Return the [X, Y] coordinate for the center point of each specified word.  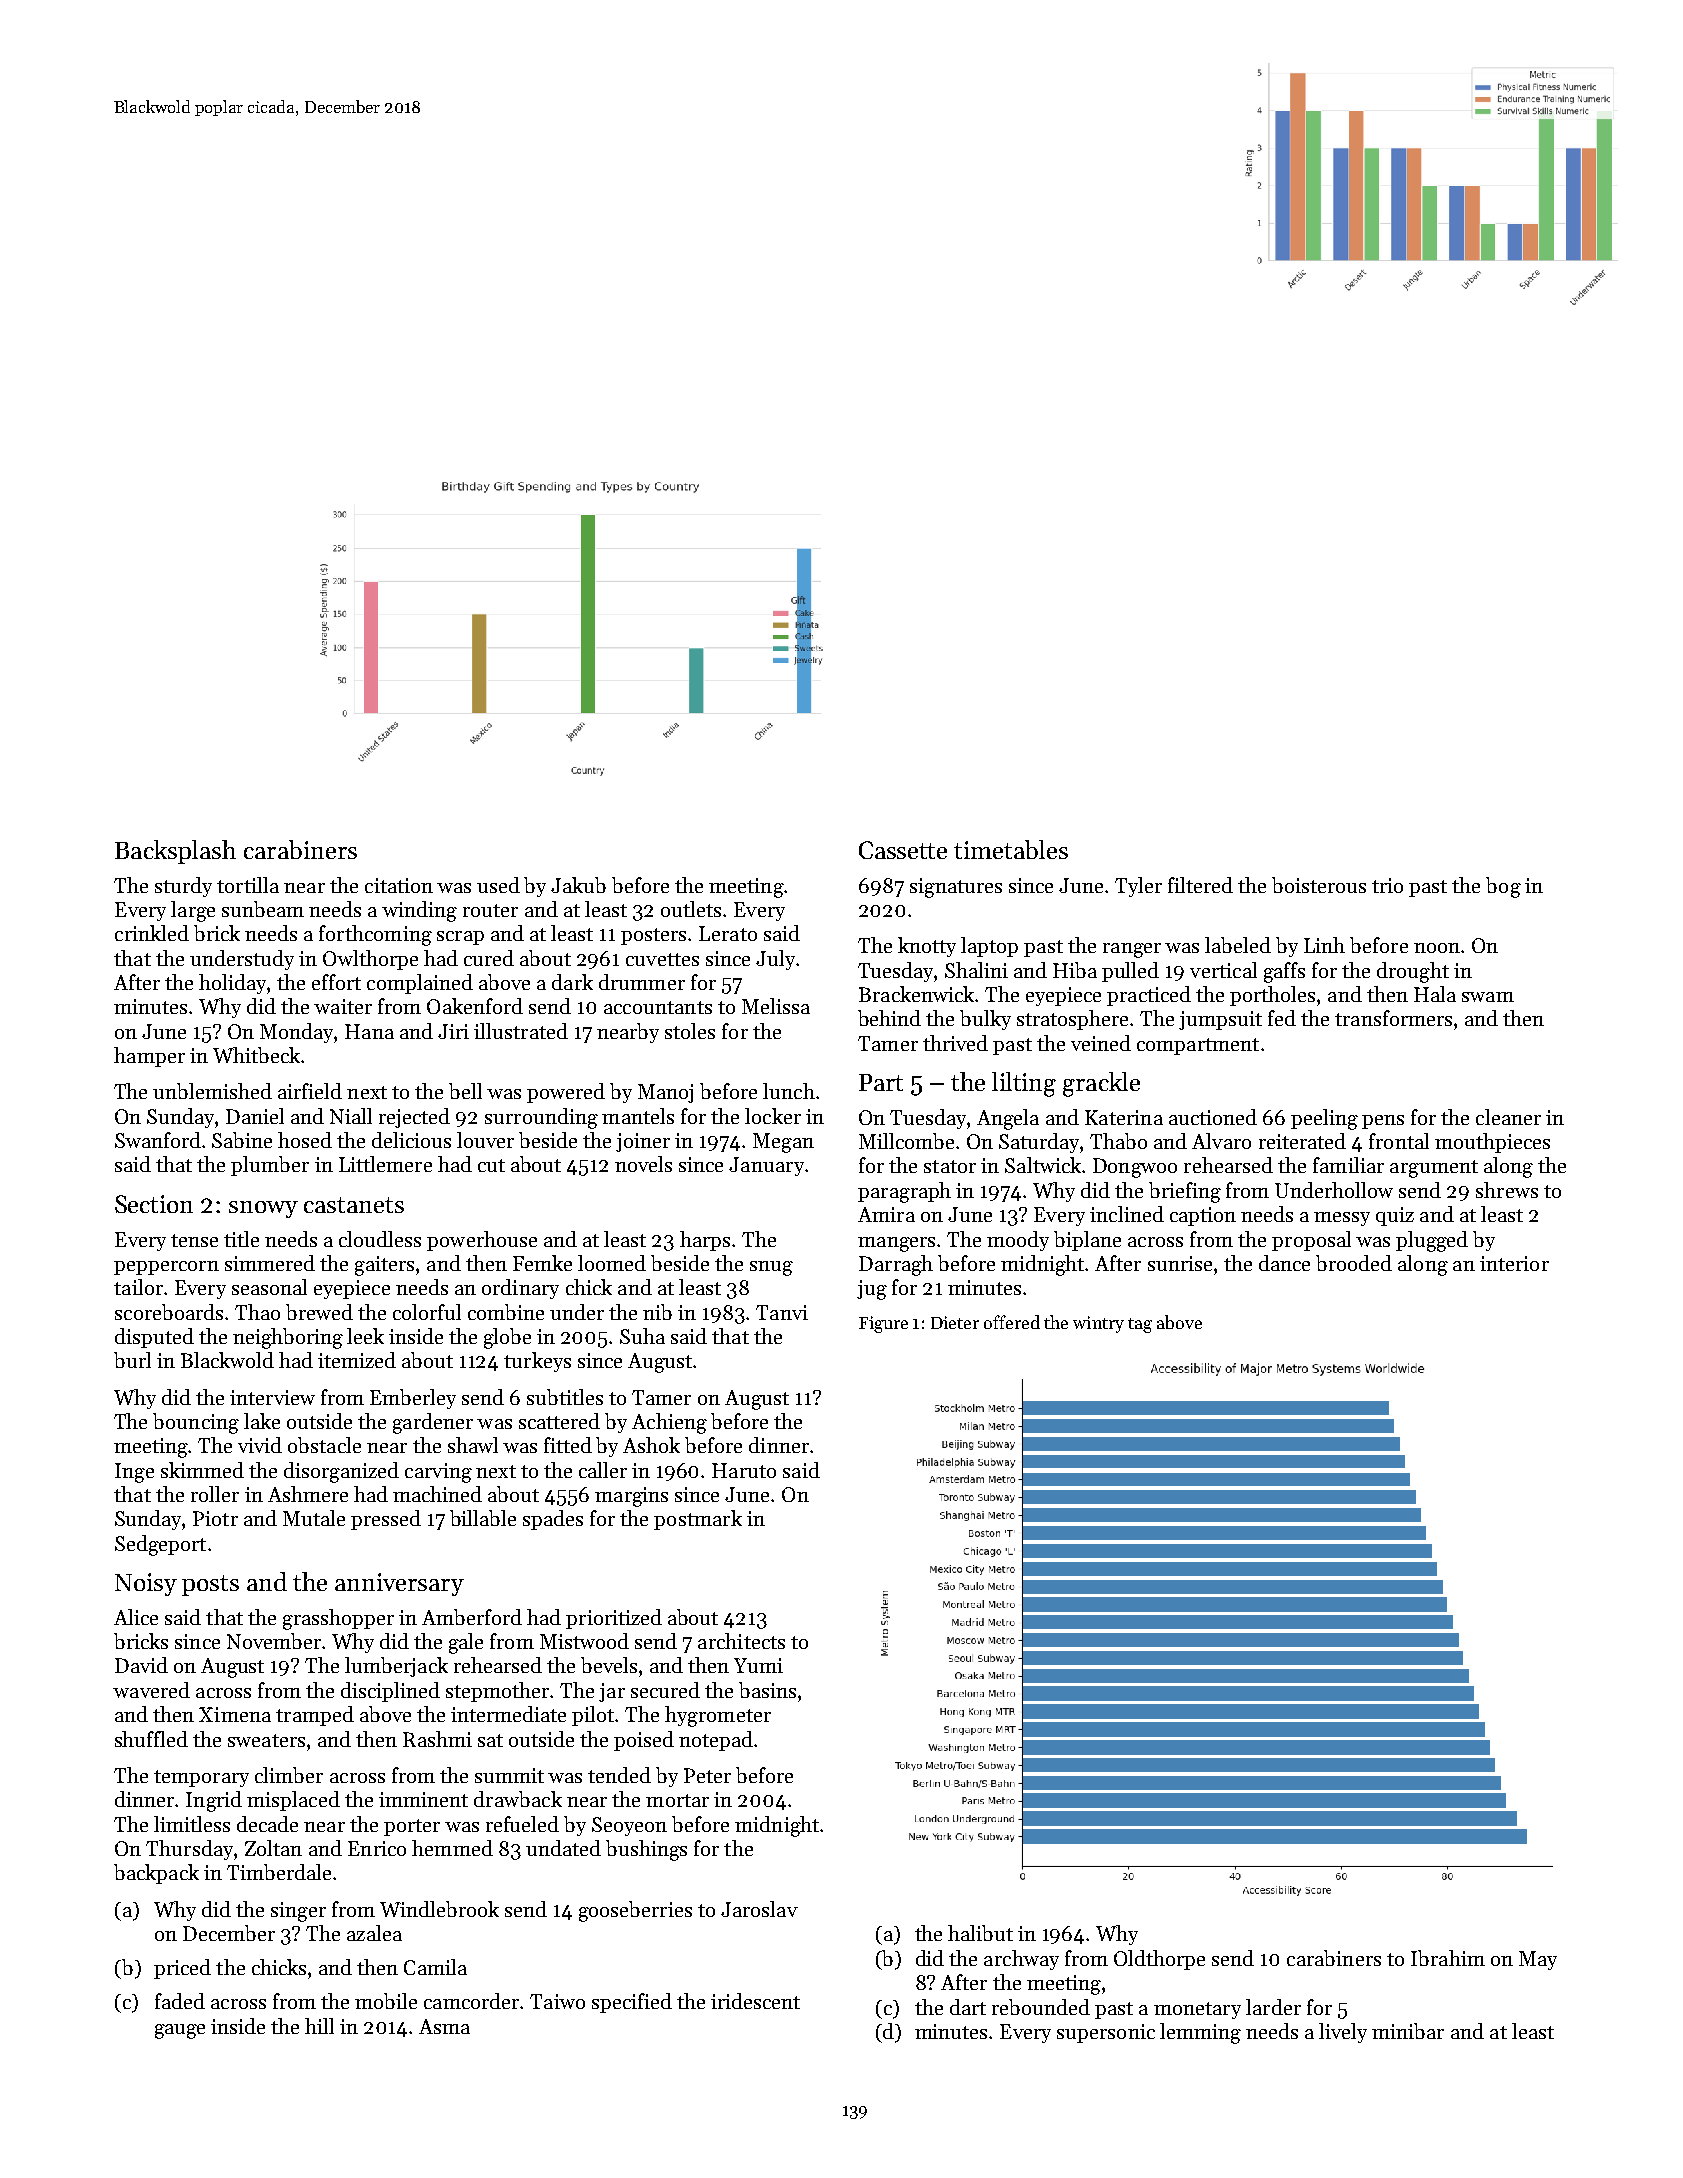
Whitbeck [256, 1055]
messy [1342, 1219]
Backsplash [175, 852]
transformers [1393, 1018]
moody [1018, 1241]
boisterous [1319, 885]
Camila [435, 1967]
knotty [927, 947]
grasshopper [338, 1619]
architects [741, 1641]
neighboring [288, 1338]
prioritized [614, 1619]
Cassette [903, 850]
